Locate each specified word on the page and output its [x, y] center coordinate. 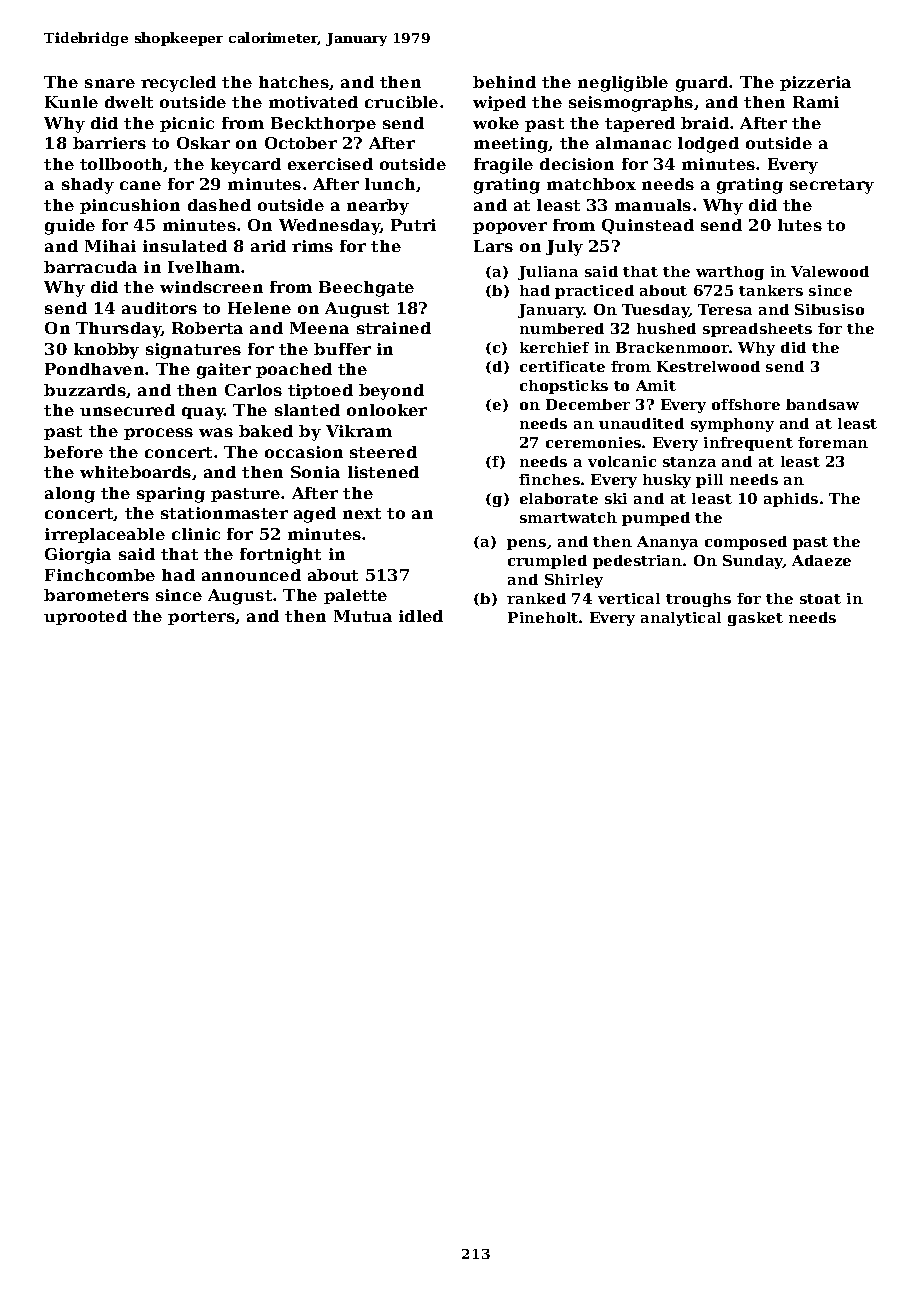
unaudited [641, 423]
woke [496, 123]
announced [251, 575]
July [564, 248]
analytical [681, 619]
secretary [832, 186]
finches [549, 479]
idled [421, 616]
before [73, 452]
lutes [800, 225]
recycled [178, 84]
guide [70, 227]
